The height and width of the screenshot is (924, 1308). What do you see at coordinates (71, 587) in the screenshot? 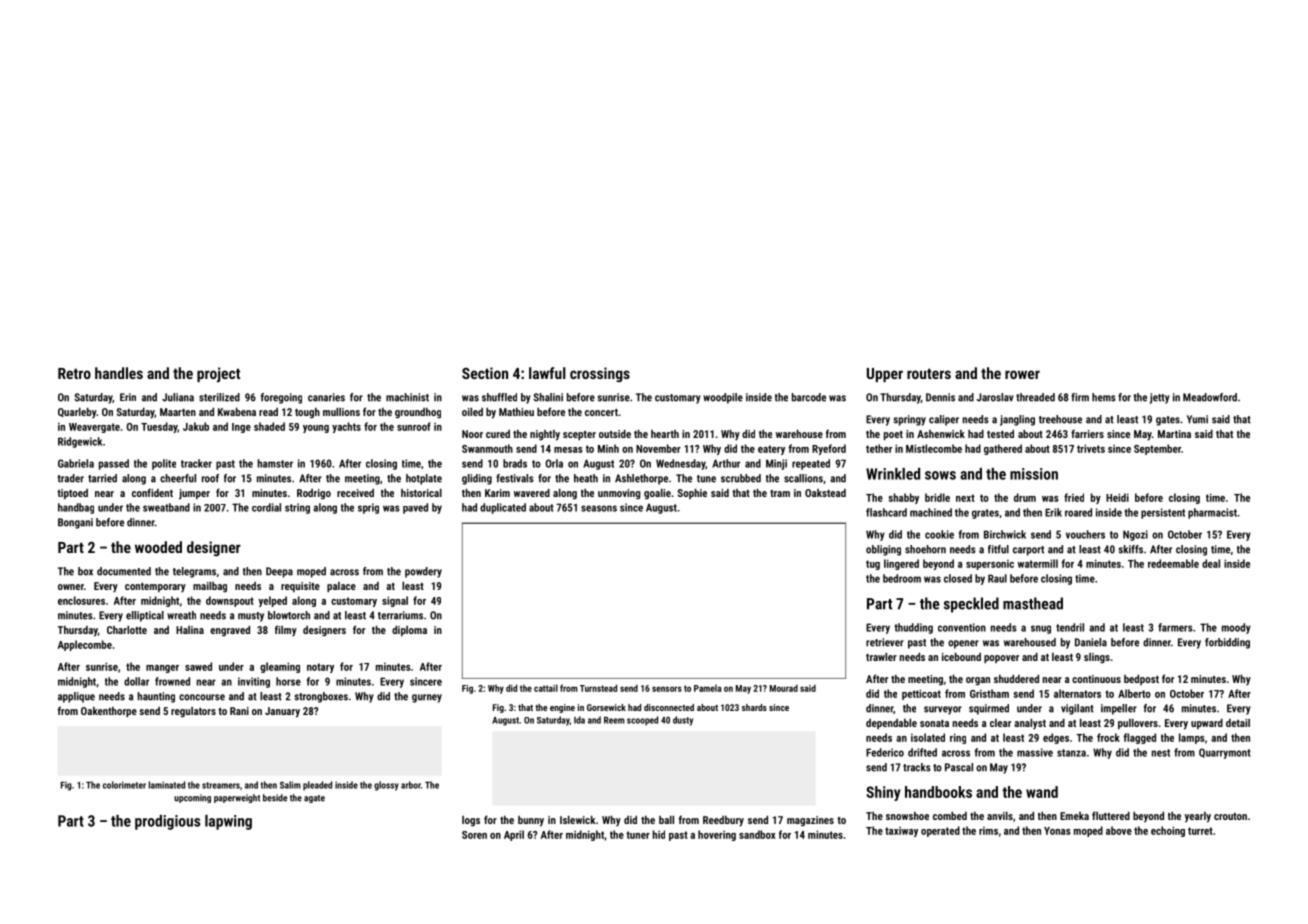
I see `owner` at bounding box center [71, 587].
